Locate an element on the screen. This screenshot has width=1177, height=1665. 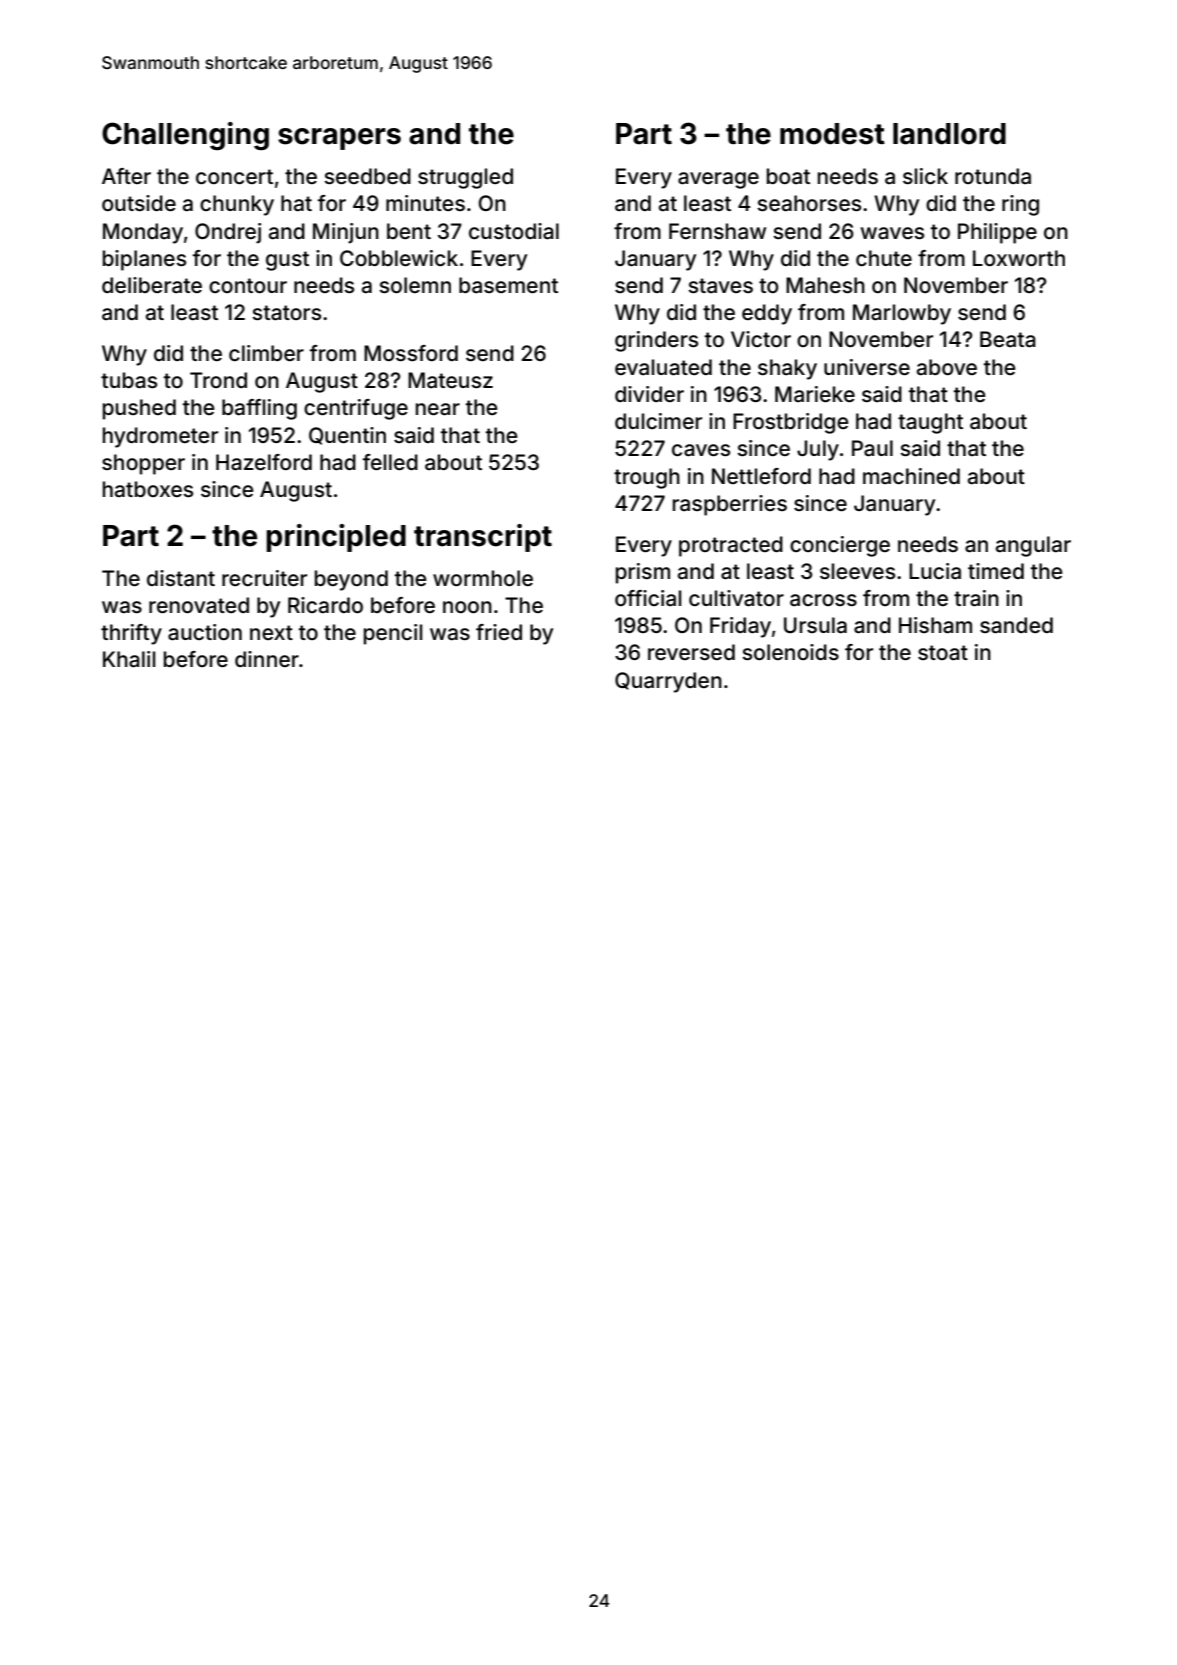
scrapers is located at coordinates (339, 139).
